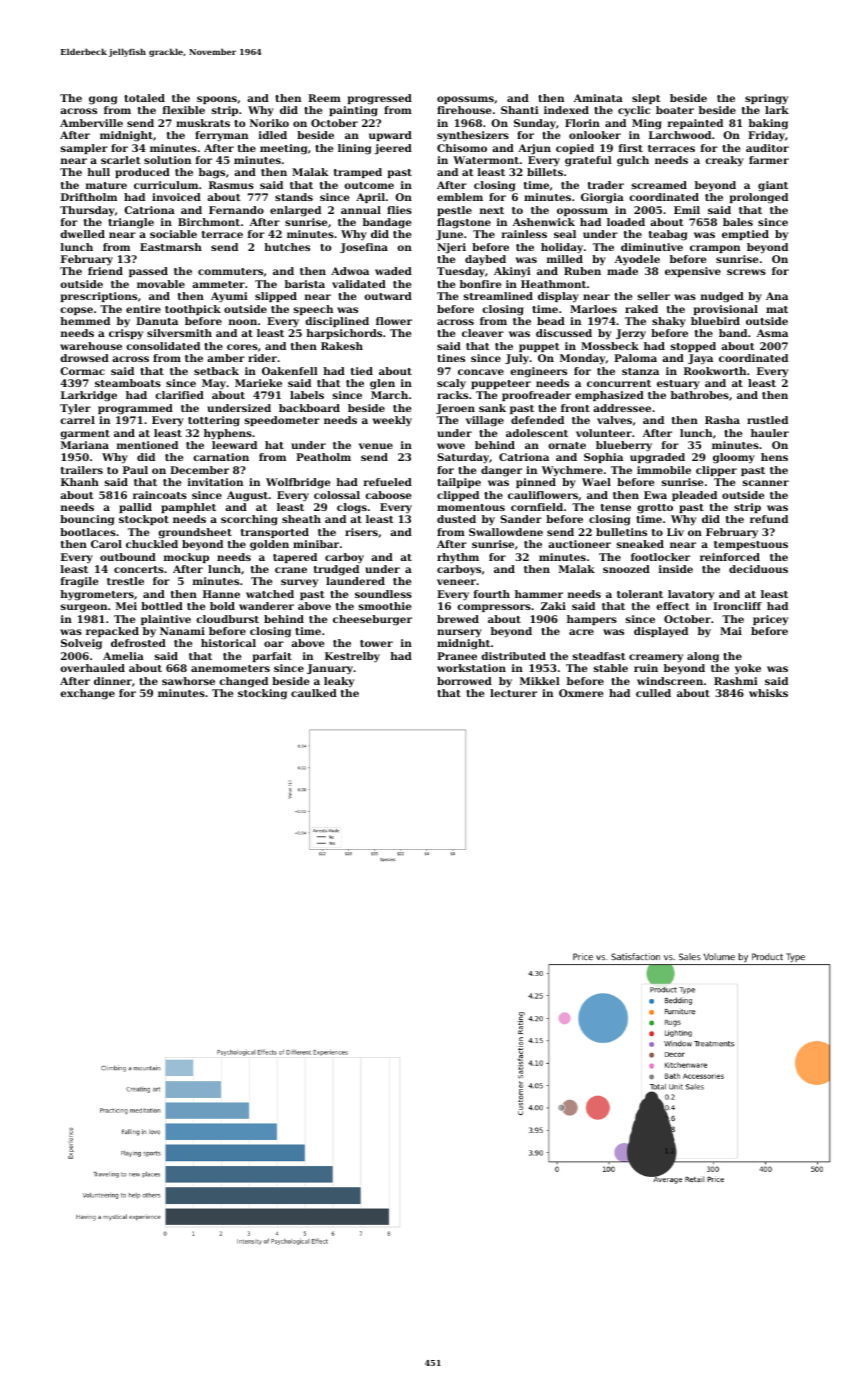  What do you see at coordinates (691, 595) in the page?
I see `lavatory` at bounding box center [691, 595].
